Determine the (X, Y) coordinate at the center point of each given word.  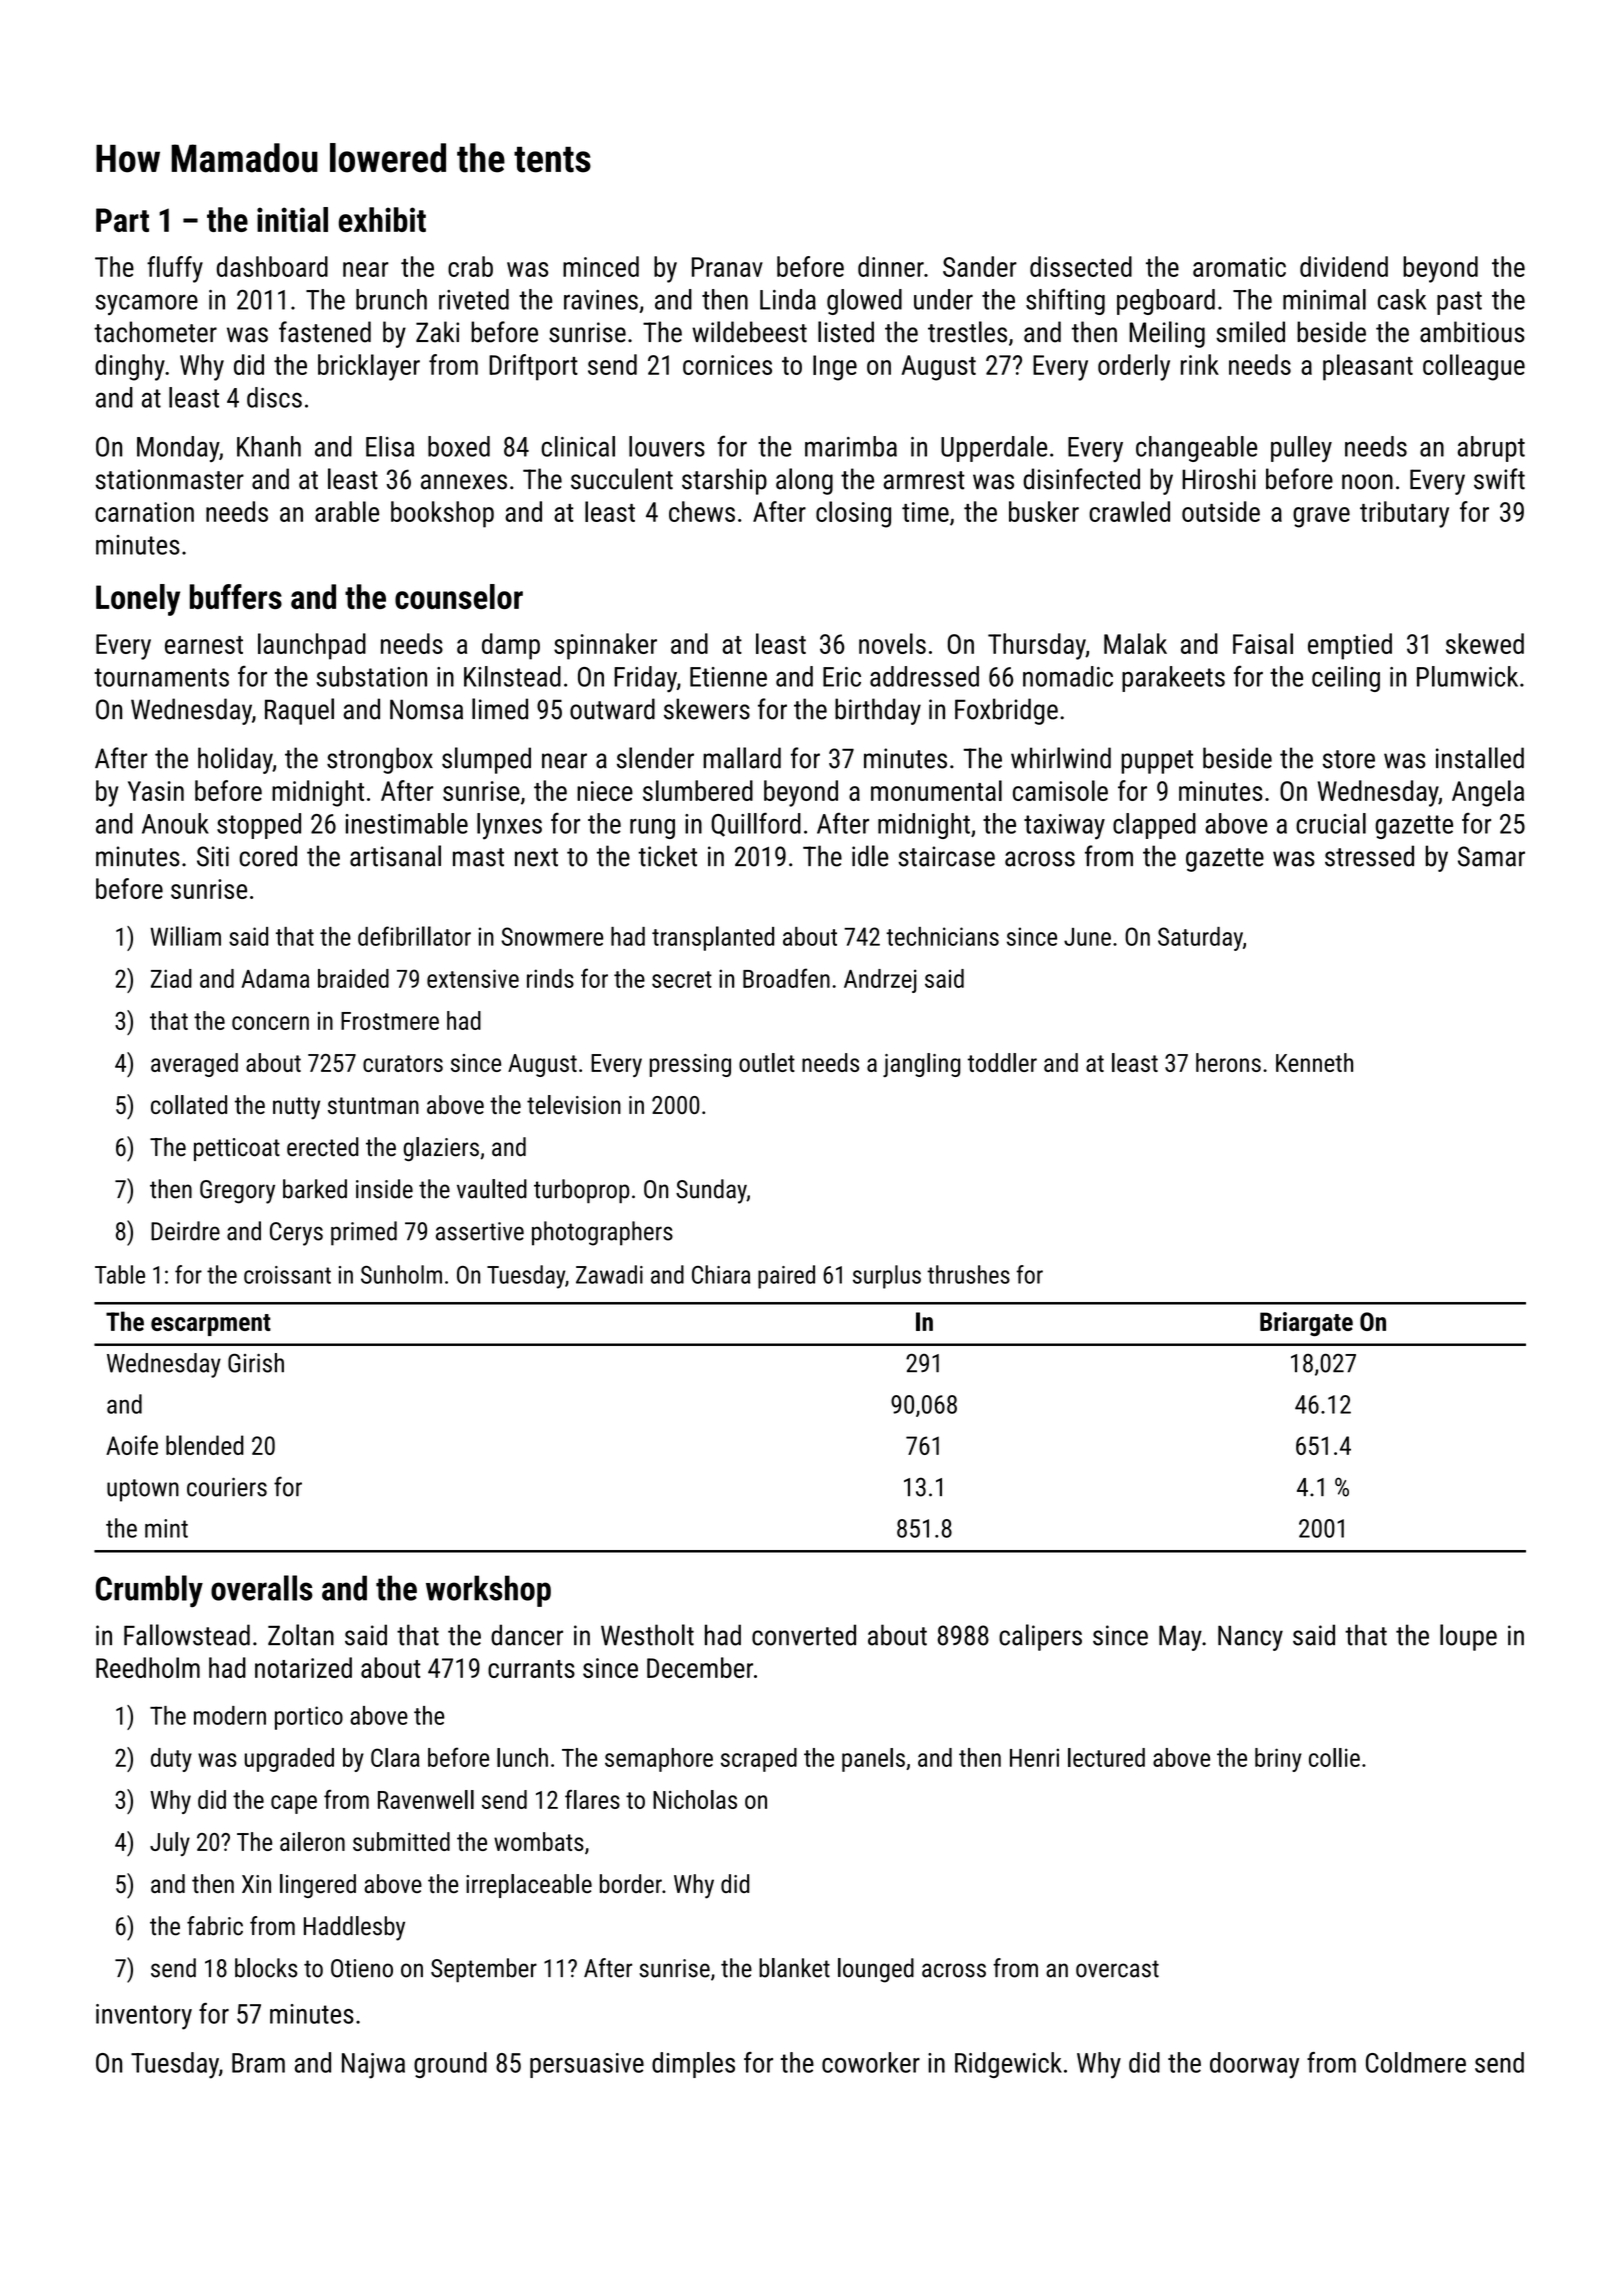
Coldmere (1416, 2062)
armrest (924, 480)
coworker (871, 2062)
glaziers (441, 1149)
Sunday (711, 1191)
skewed (1485, 643)
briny (1278, 1760)
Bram (258, 2063)
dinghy (130, 367)
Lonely (138, 600)
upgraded (289, 1760)
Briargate (1306, 1324)
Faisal (1263, 643)
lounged (876, 1970)
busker (1044, 511)
